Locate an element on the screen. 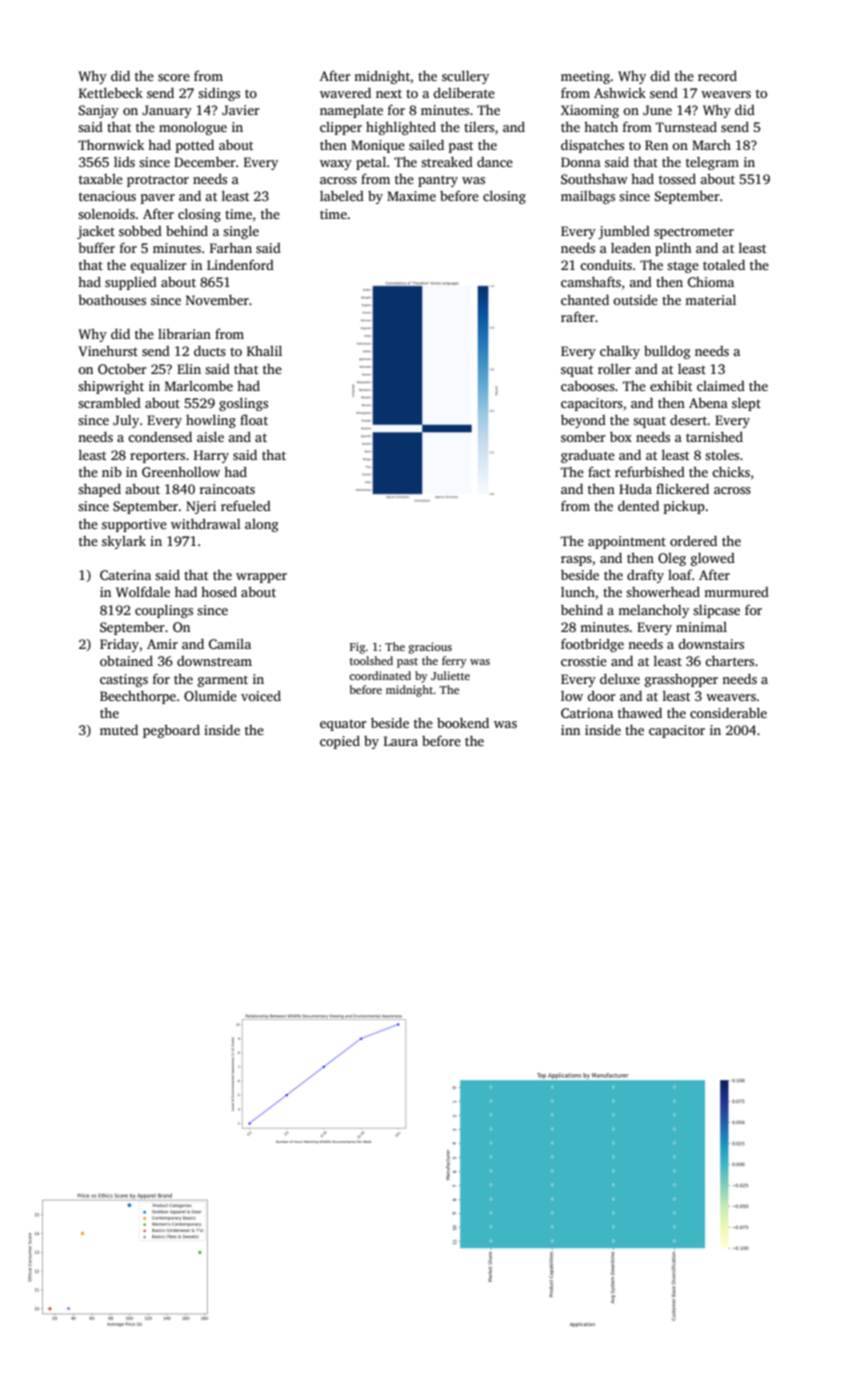 Image resolution: width=849 pixels, height=1400 pixels. Thornwick is located at coordinates (111, 145).
